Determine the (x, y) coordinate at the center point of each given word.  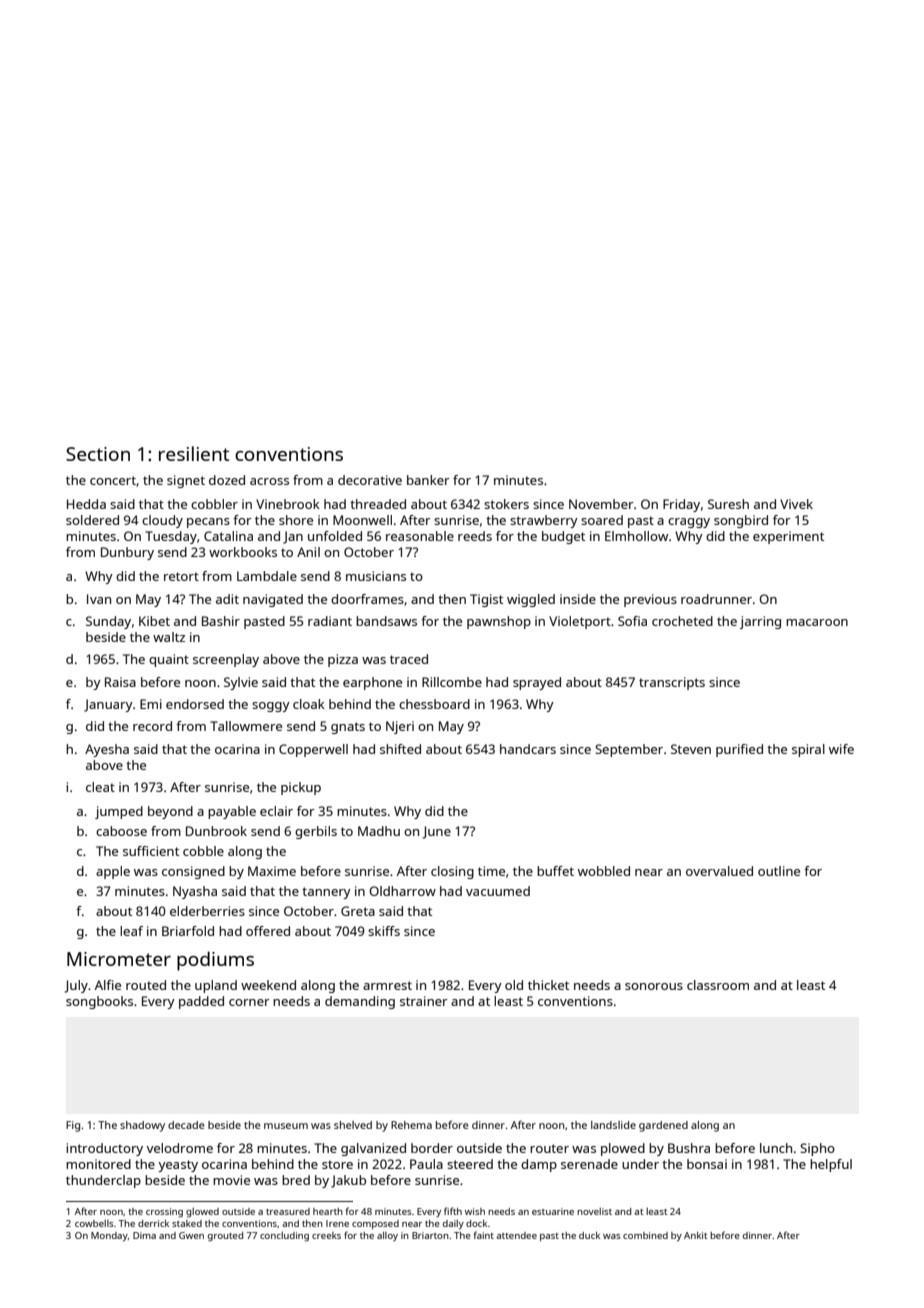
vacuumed (498, 891)
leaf (131, 931)
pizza (343, 660)
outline (779, 871)
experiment (788, 537)
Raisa (120, 682)
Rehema (411, 1125)
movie (231, 1180)
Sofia (632, 621)
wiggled (531, 600)
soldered (92, 520)
